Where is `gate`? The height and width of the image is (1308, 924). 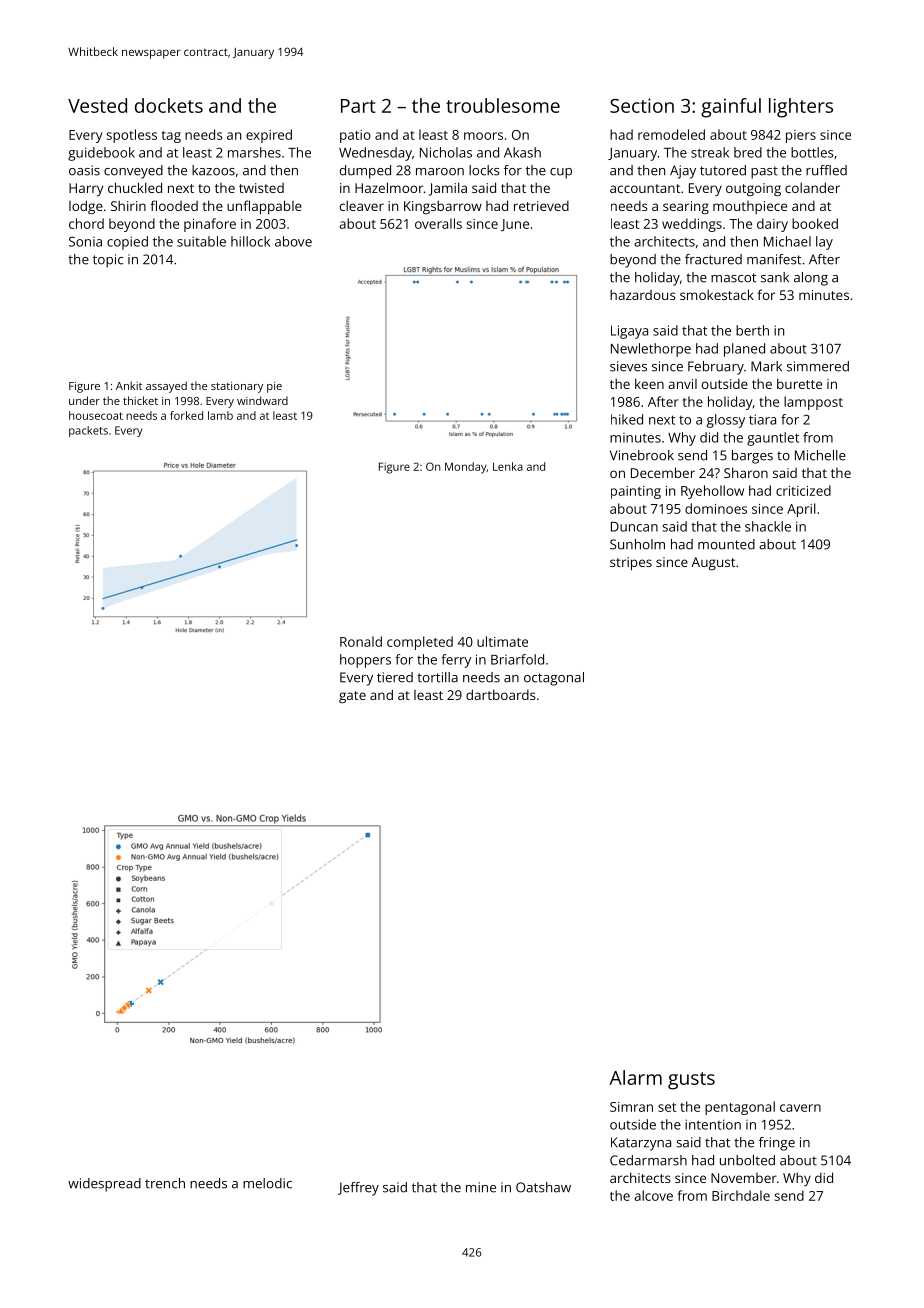
gate is located at coordinates (352, 697).
